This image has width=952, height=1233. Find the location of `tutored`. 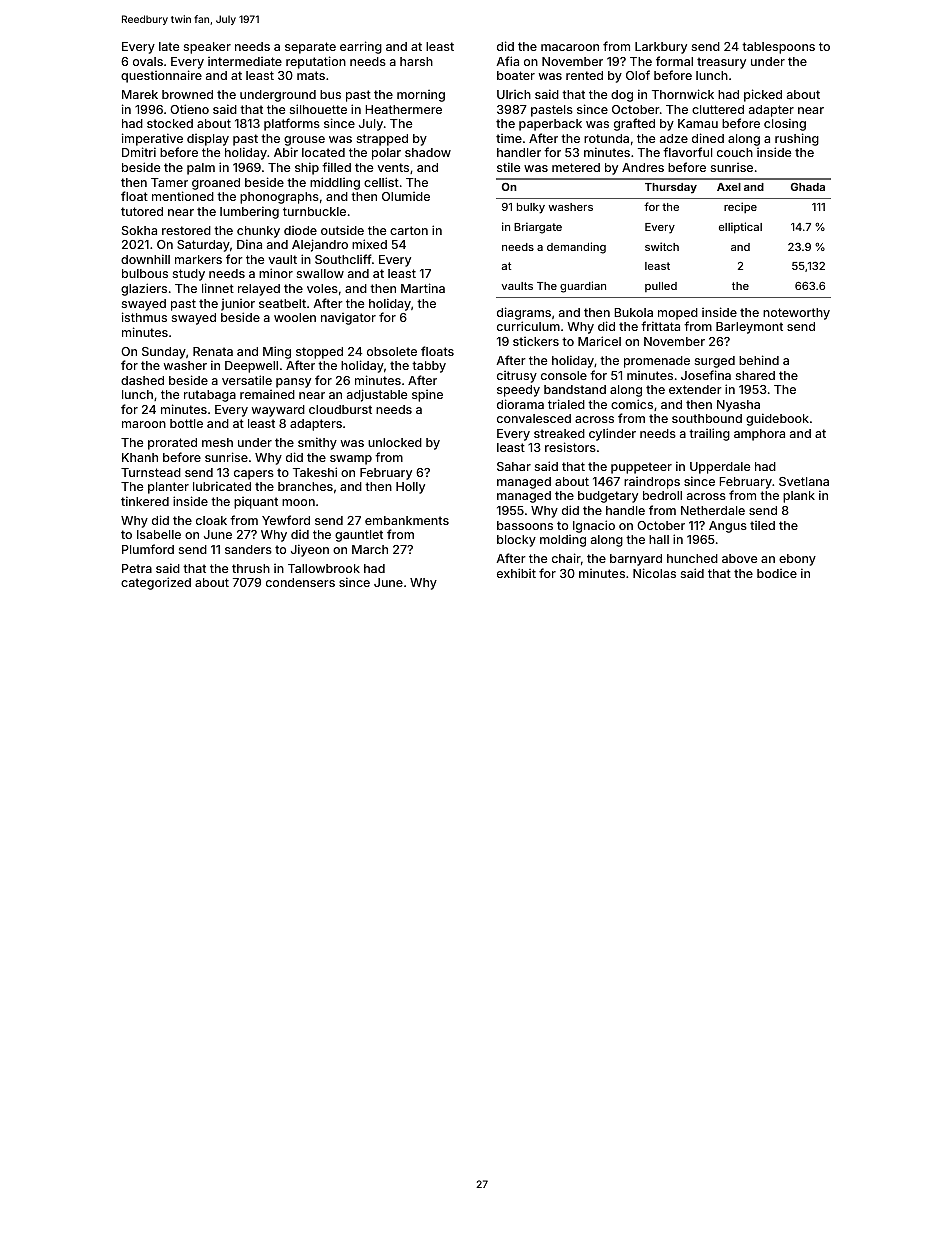

tutored is located at coordinates (142, 211).
